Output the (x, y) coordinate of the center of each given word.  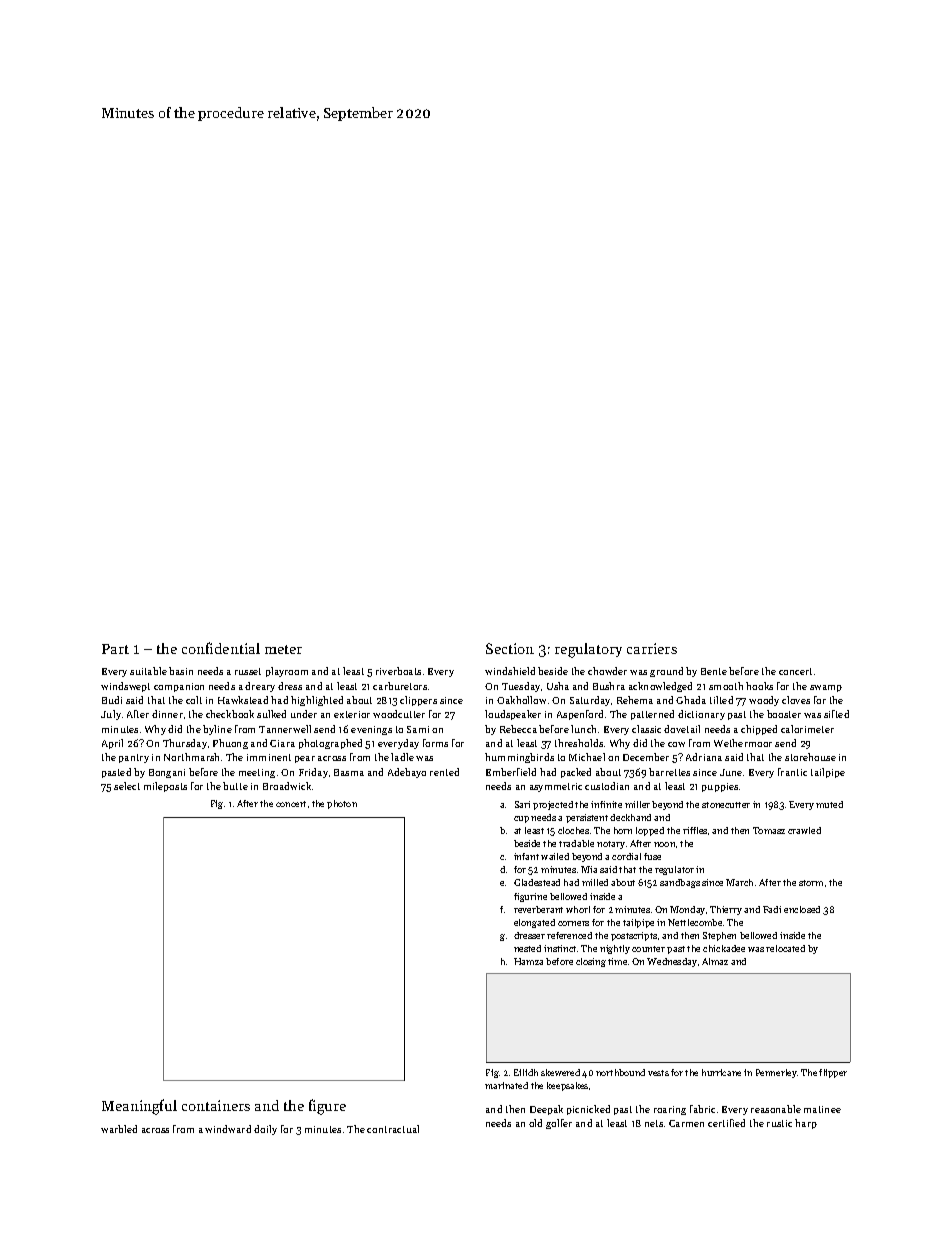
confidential (221, 648)
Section (510, 648)
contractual (393, 1129)
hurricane (721, 1072)
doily (265, 1130)
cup (521, 819)
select (127, 786)
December (646, 757)
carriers (652, 648)
